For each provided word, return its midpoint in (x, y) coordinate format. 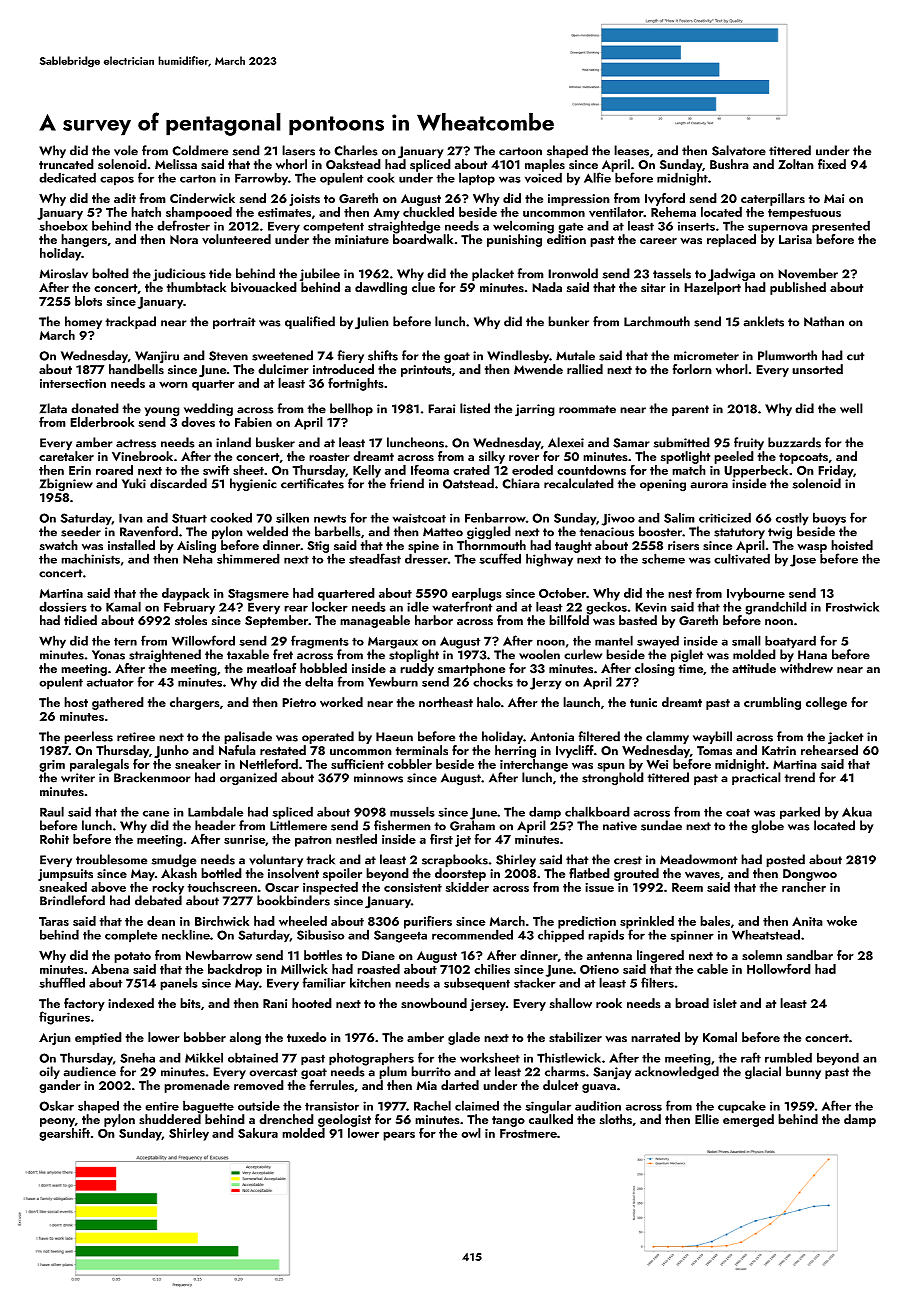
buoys (829, 519)
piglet (687, 656)
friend (407, 483)
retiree (136, 737)
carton (198, 178)
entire (162, 1106)
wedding (208, 410)
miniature (362, 239)
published (798, 288)
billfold (569, 620)
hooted (312, 1003)
